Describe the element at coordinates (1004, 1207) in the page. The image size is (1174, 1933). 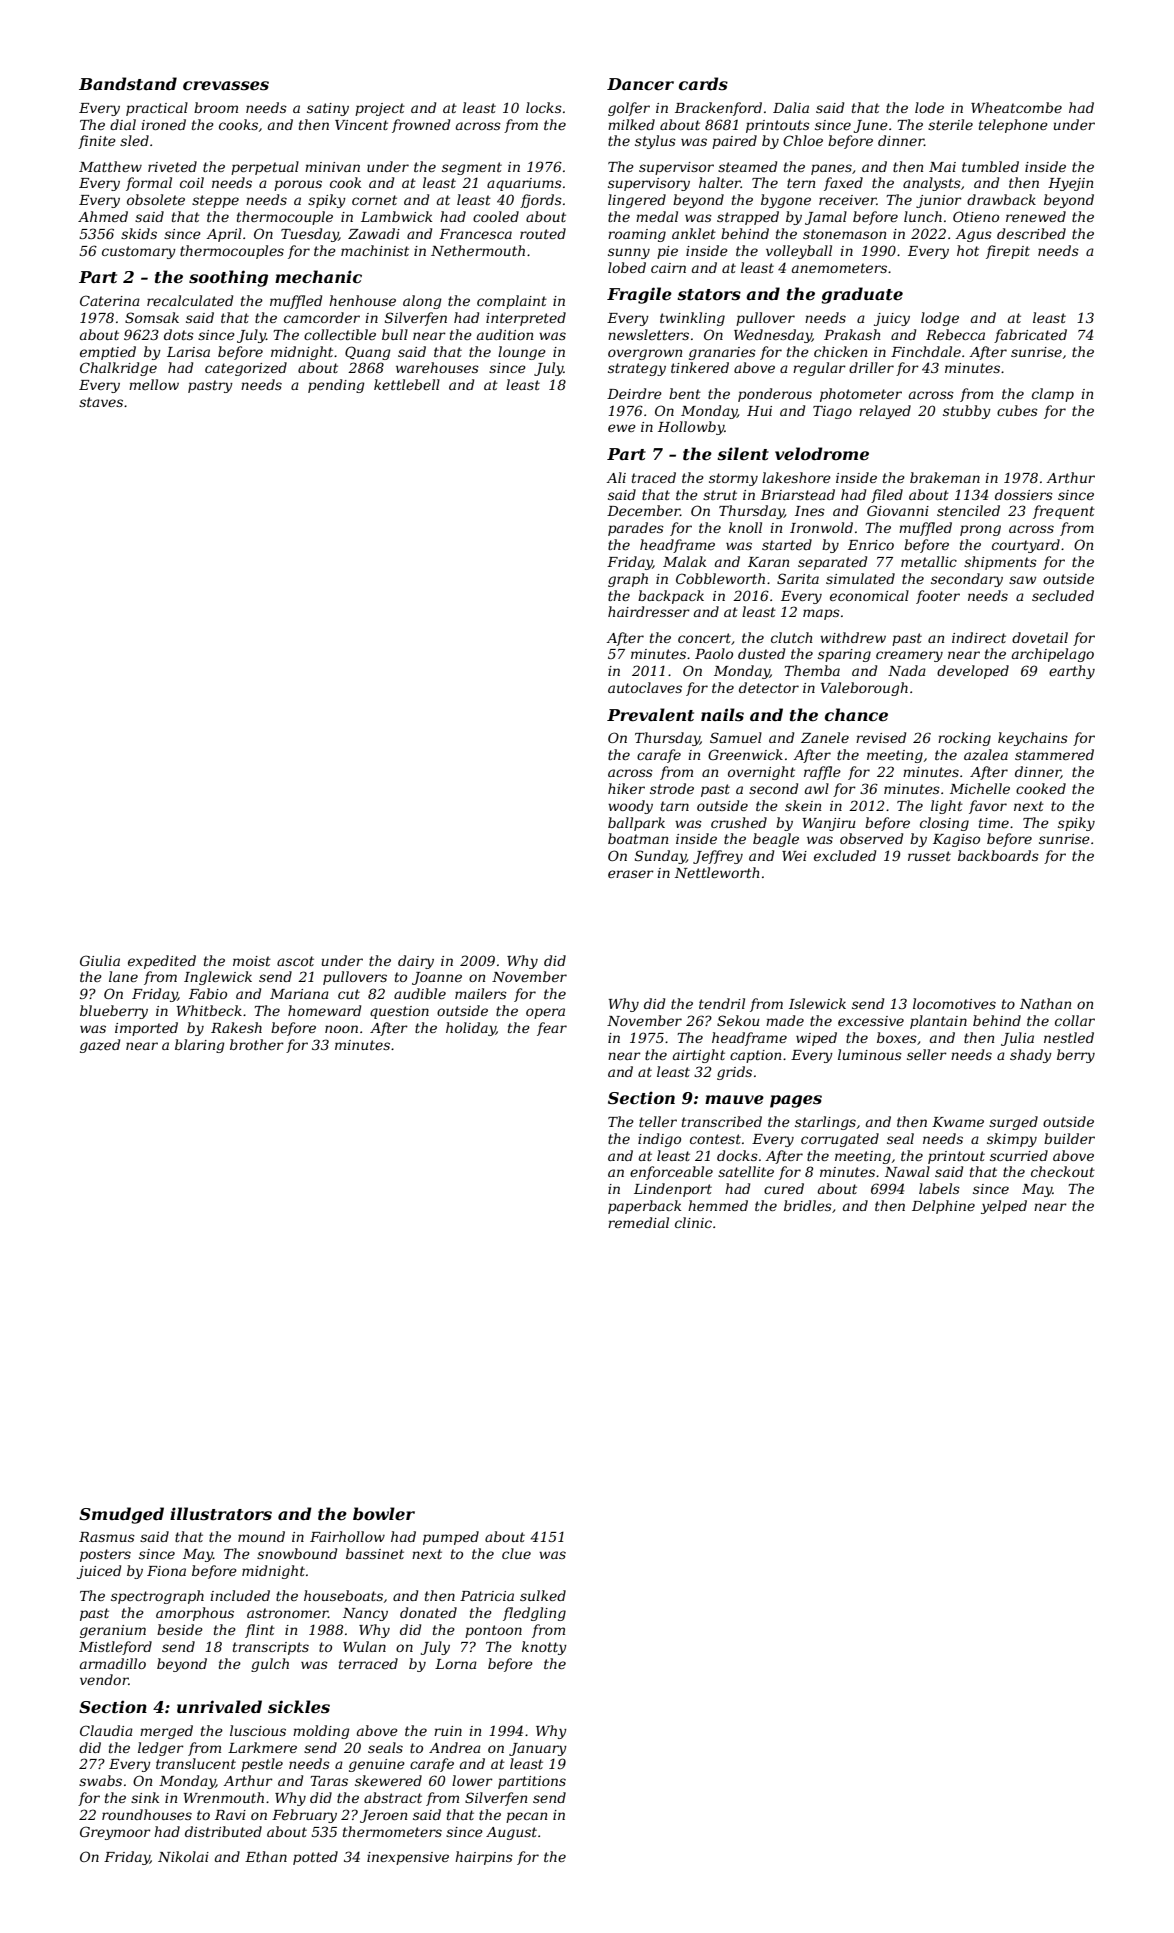
I see `yelped` at that location.
